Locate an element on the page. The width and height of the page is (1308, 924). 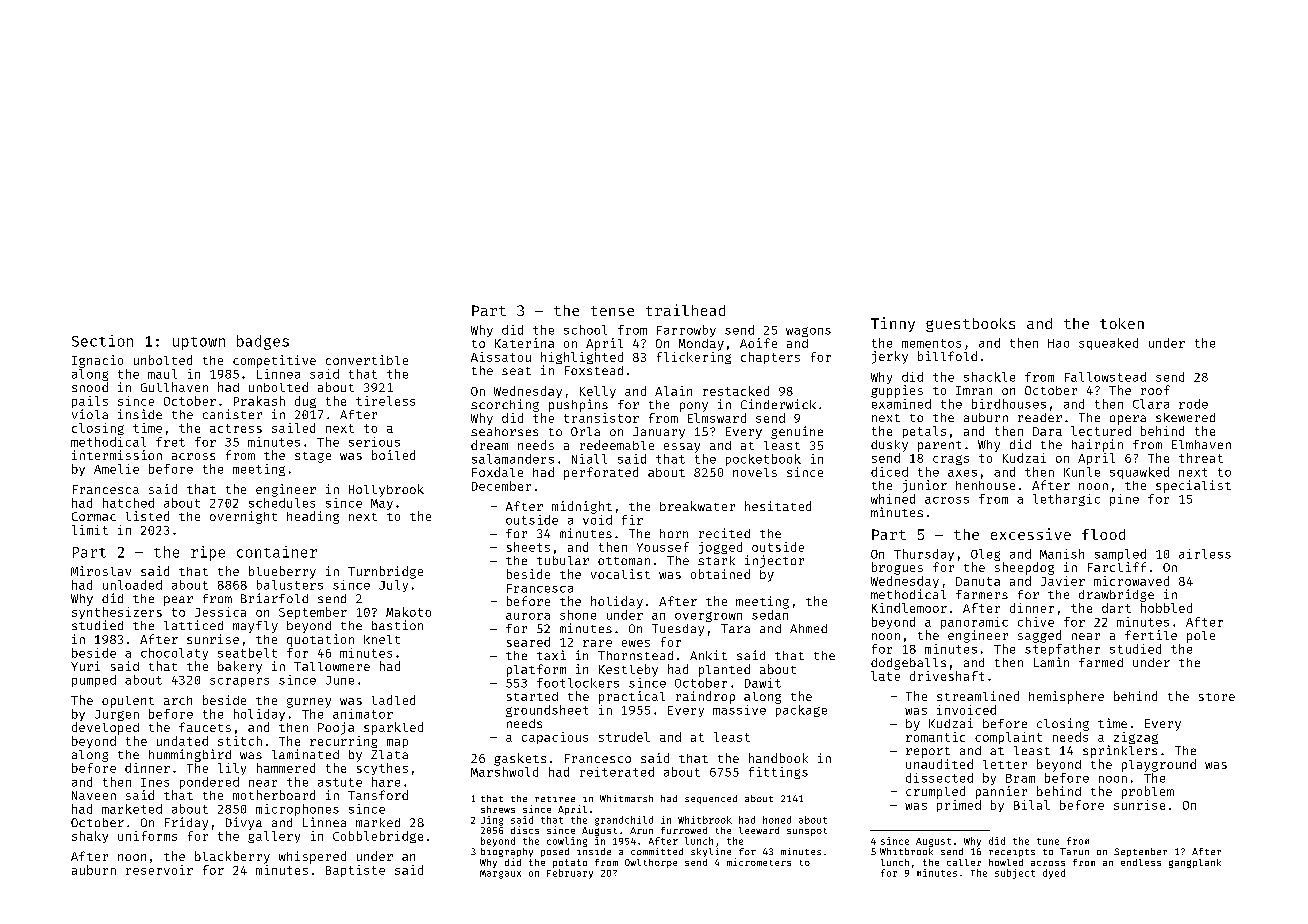
stepfather is located at coordinates (1062, 650).
